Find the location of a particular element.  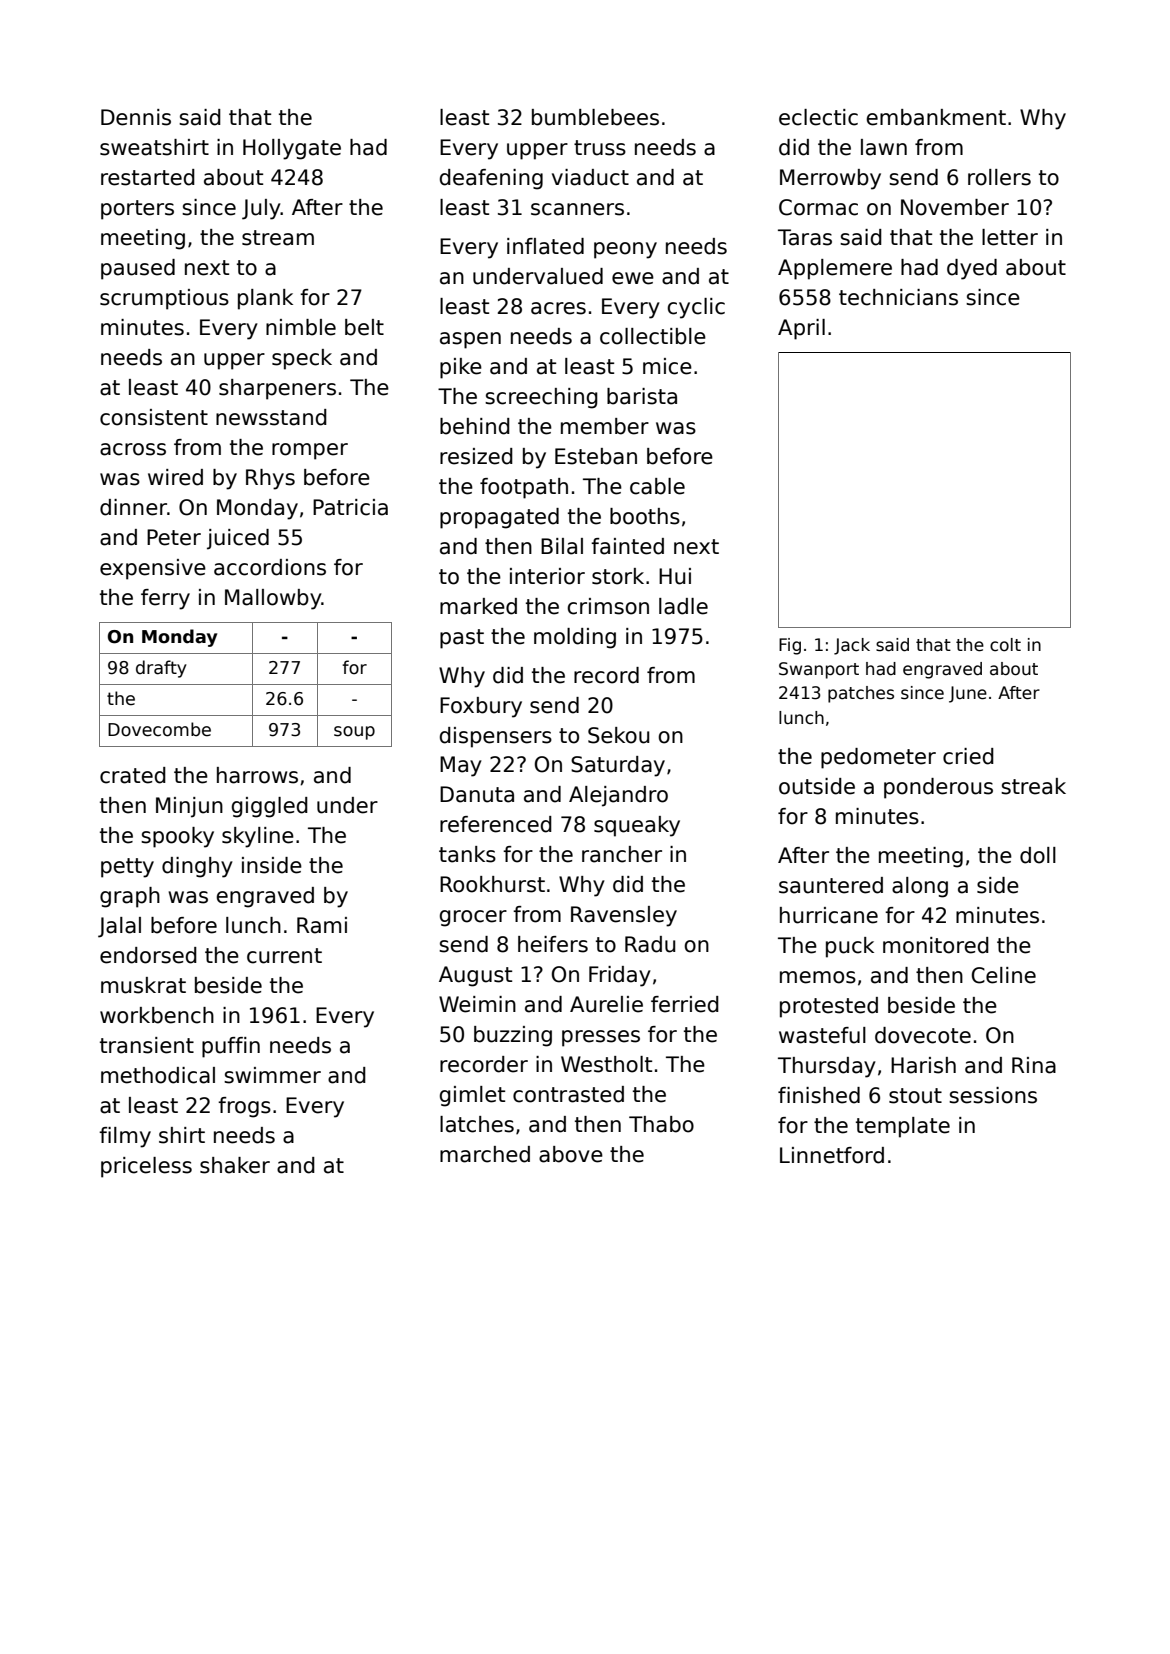

filmy is located at coordinates (125, 1137).
